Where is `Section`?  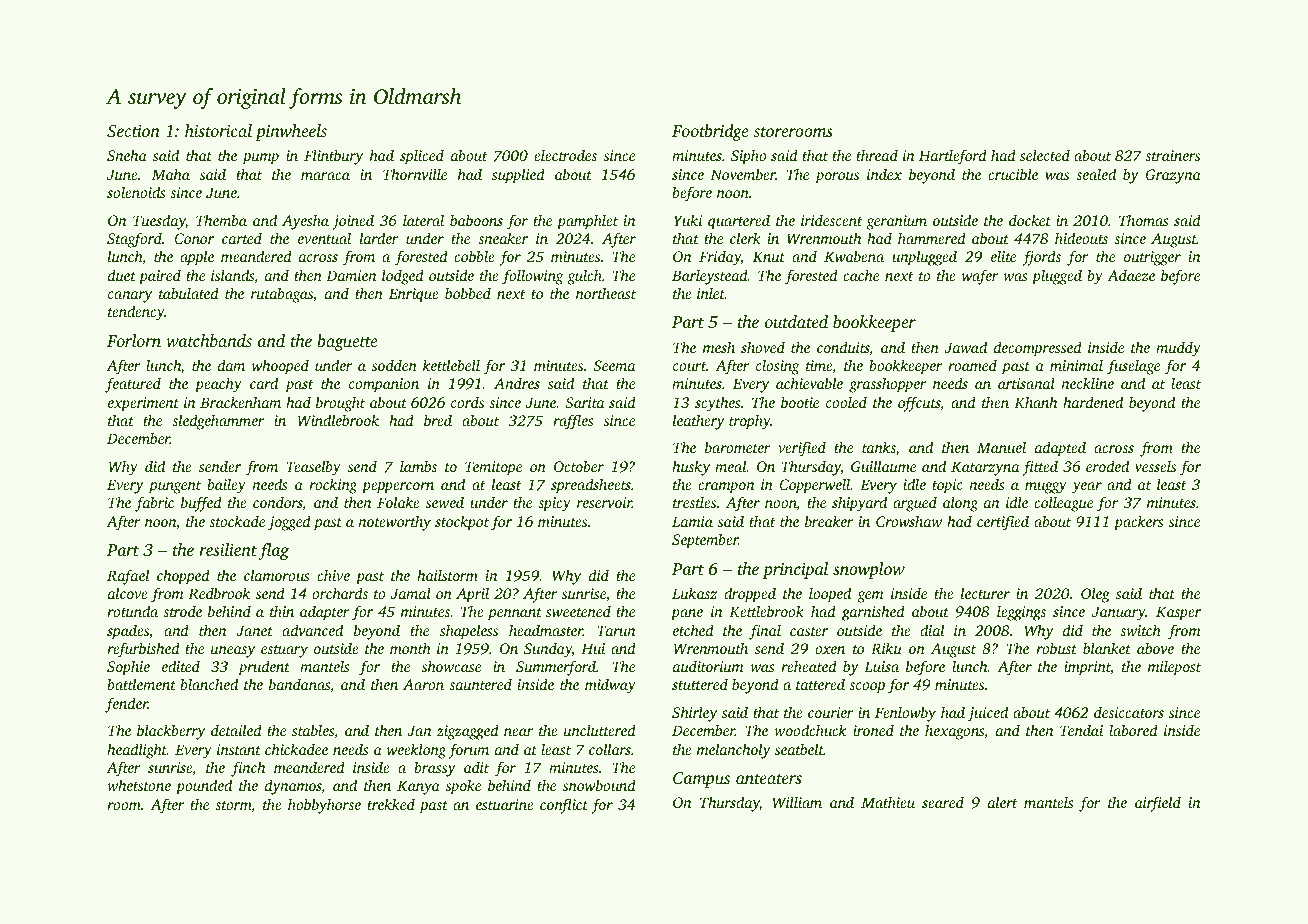 Section is located at coordinates (133, 131).
